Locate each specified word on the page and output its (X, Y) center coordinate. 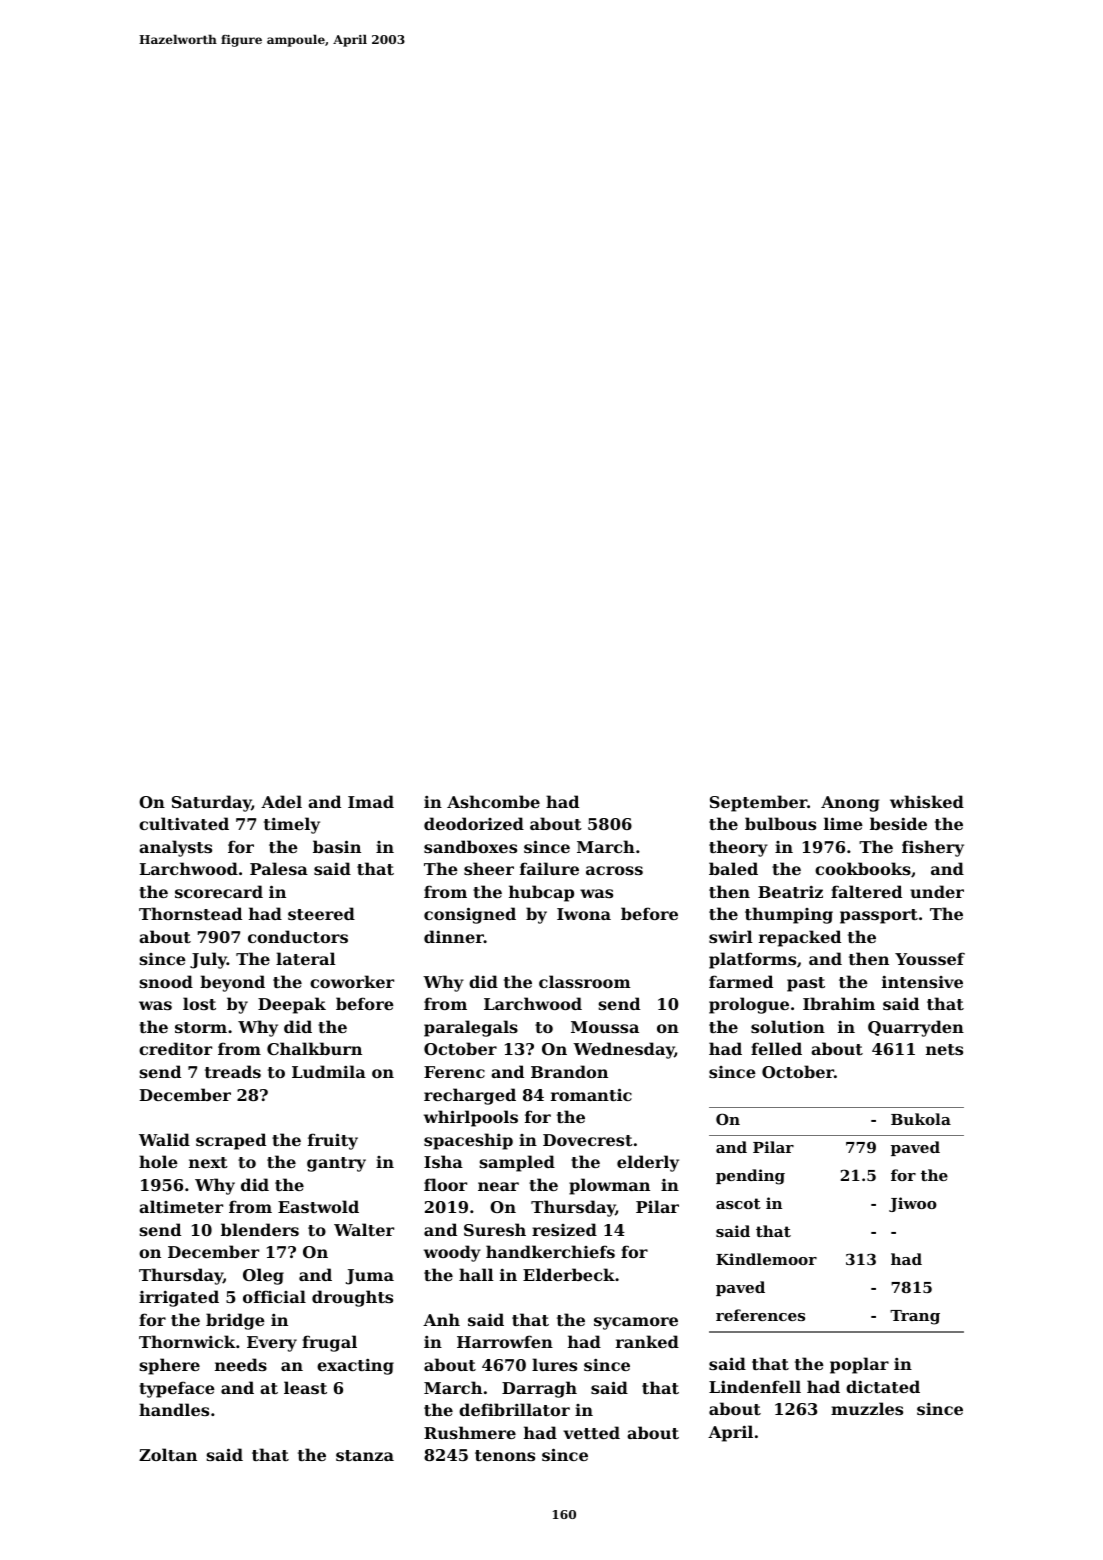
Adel (281, 801)
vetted (591, 1432)
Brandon (569, 1071)
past (806, 984)
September (758, 803)
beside (898, 823)
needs (241, 1364)
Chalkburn (314, 1048)
